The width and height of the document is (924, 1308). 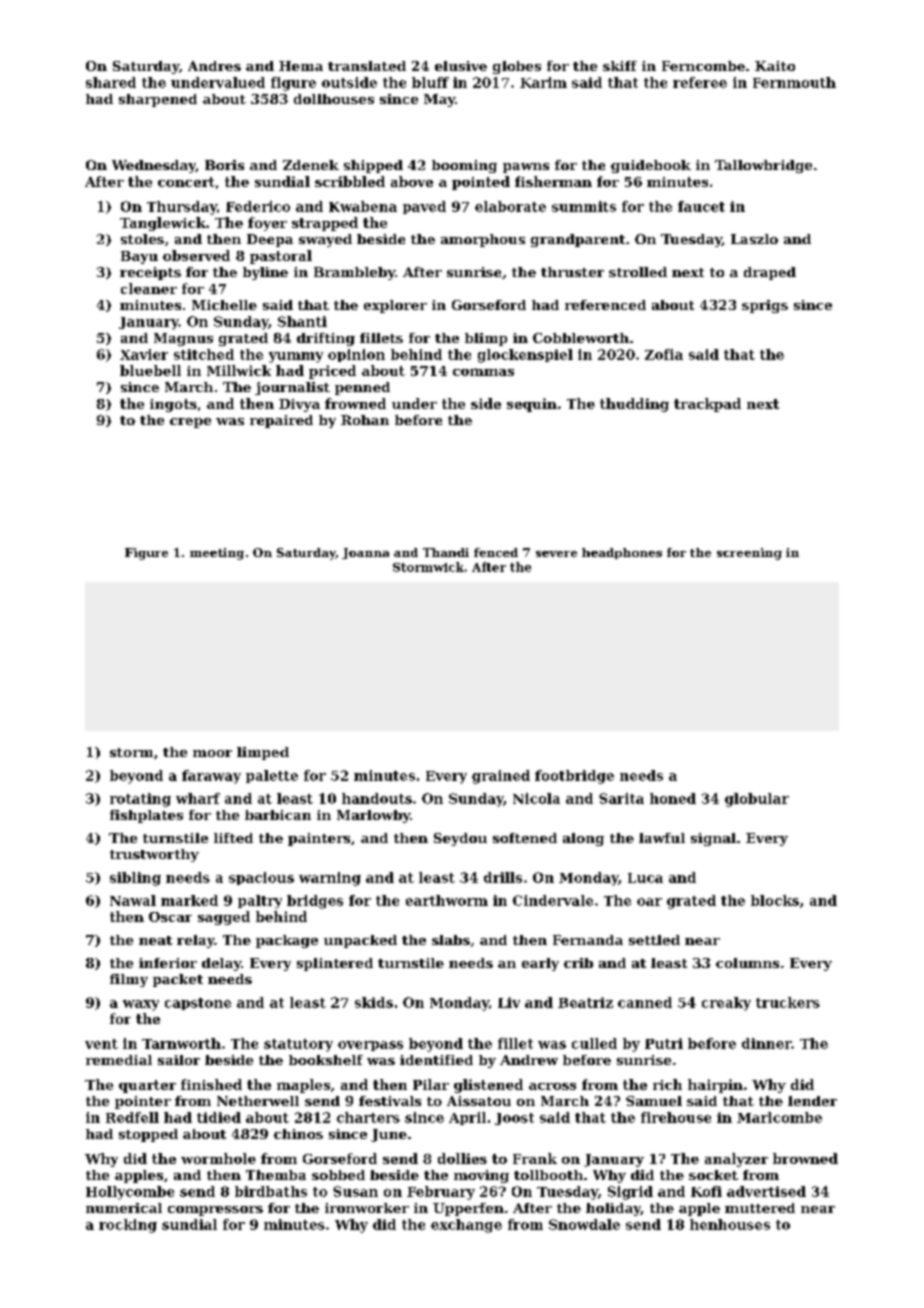 What do you see at coordinates (101, 1044) in the document?
I see `vent` at bounding box center [101, 1044].
